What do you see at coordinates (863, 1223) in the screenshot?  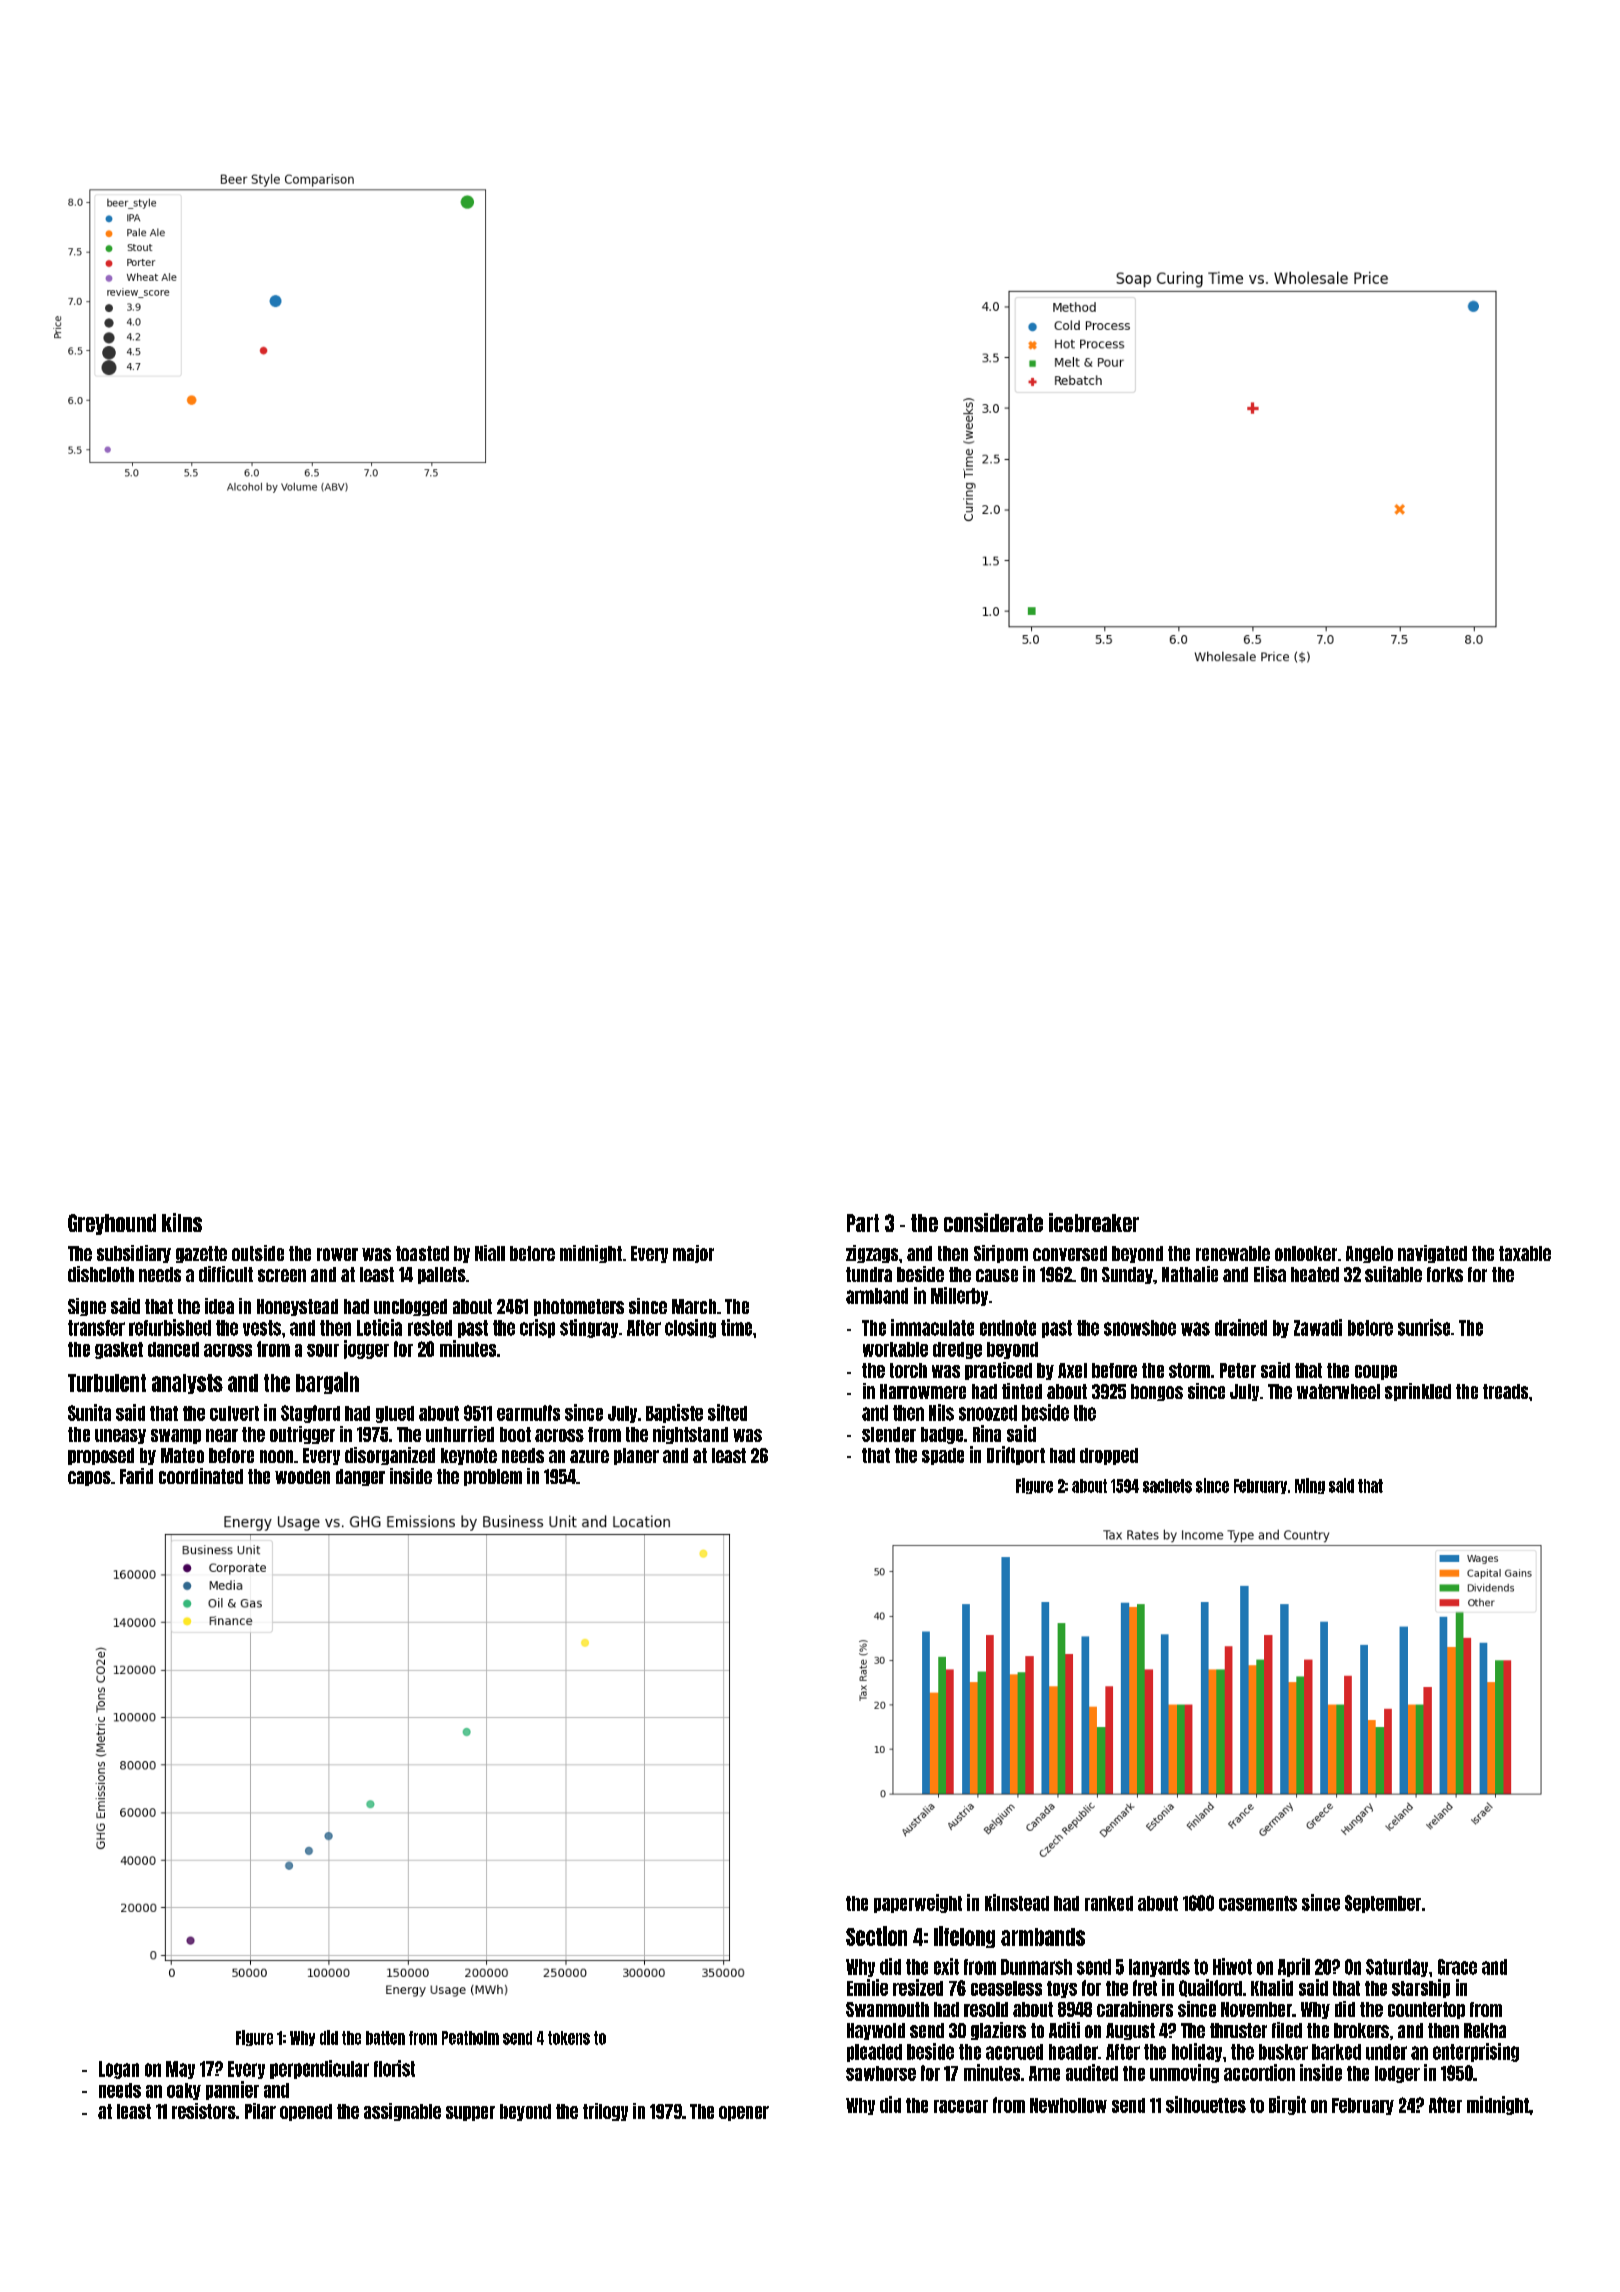 I see `Part` at bounding box center [863, 1223].
